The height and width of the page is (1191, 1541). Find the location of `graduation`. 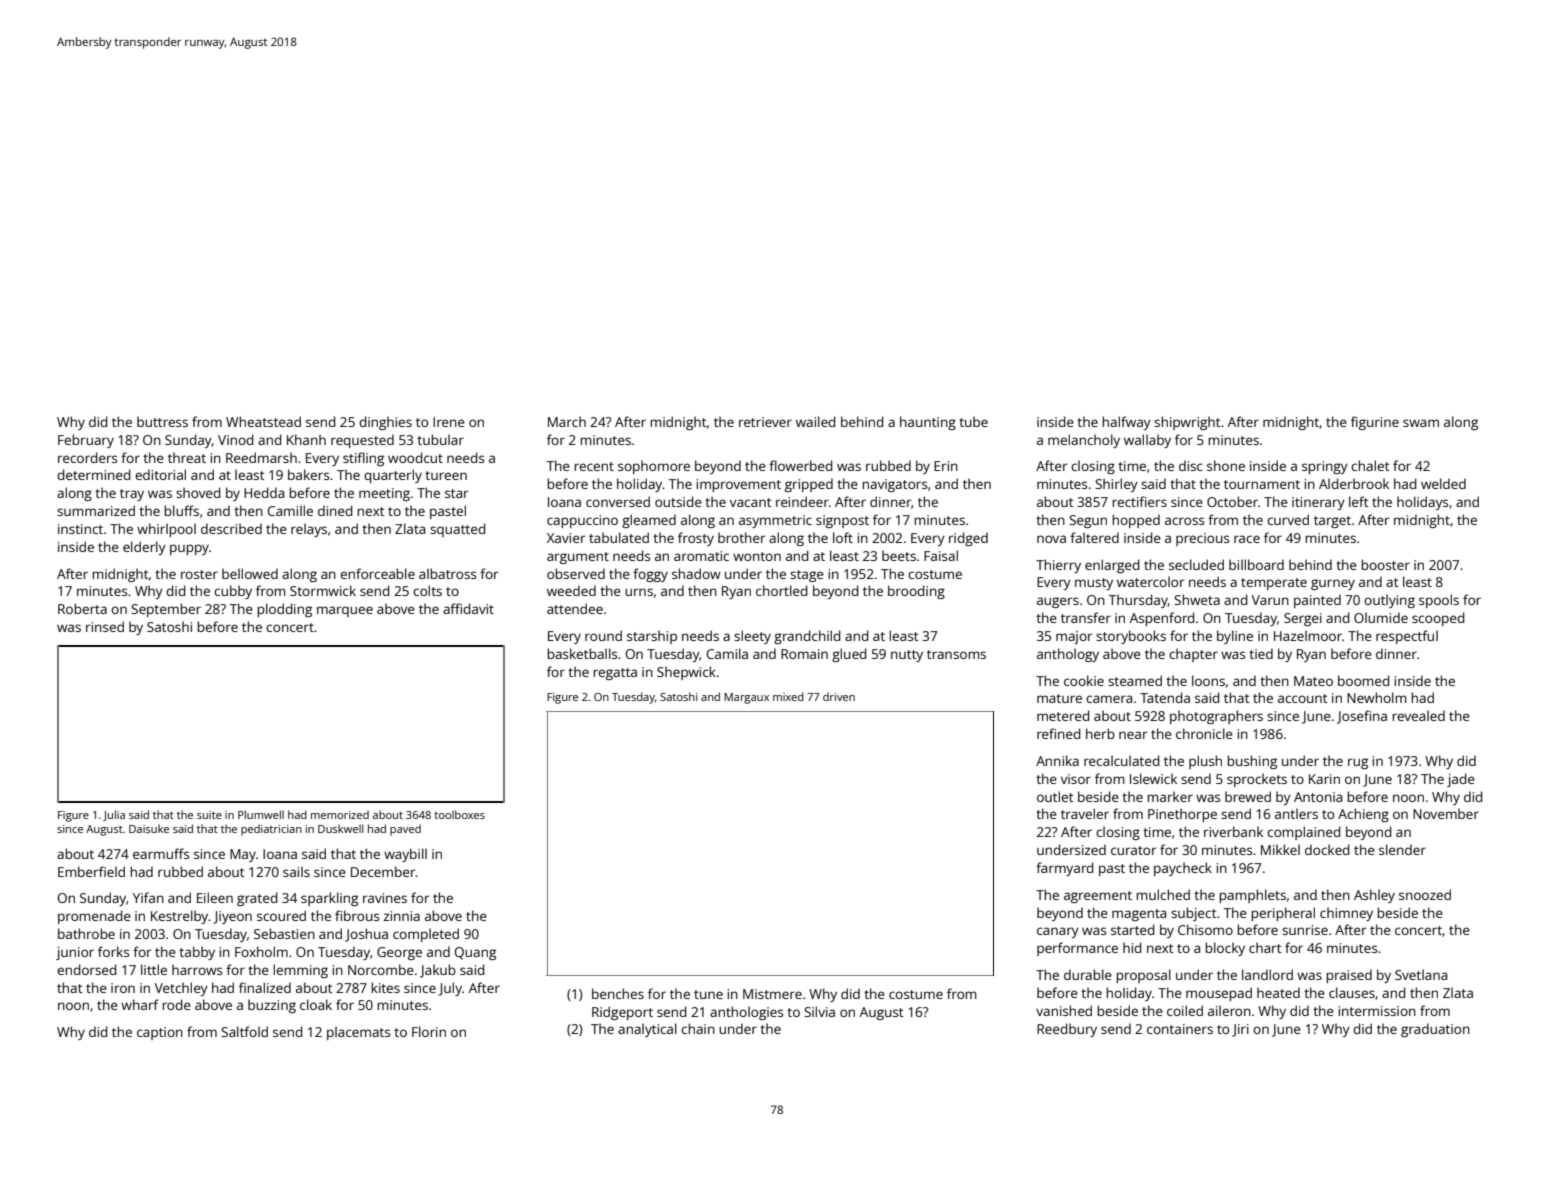

graduation is located at coordinates (1435, 1030).
